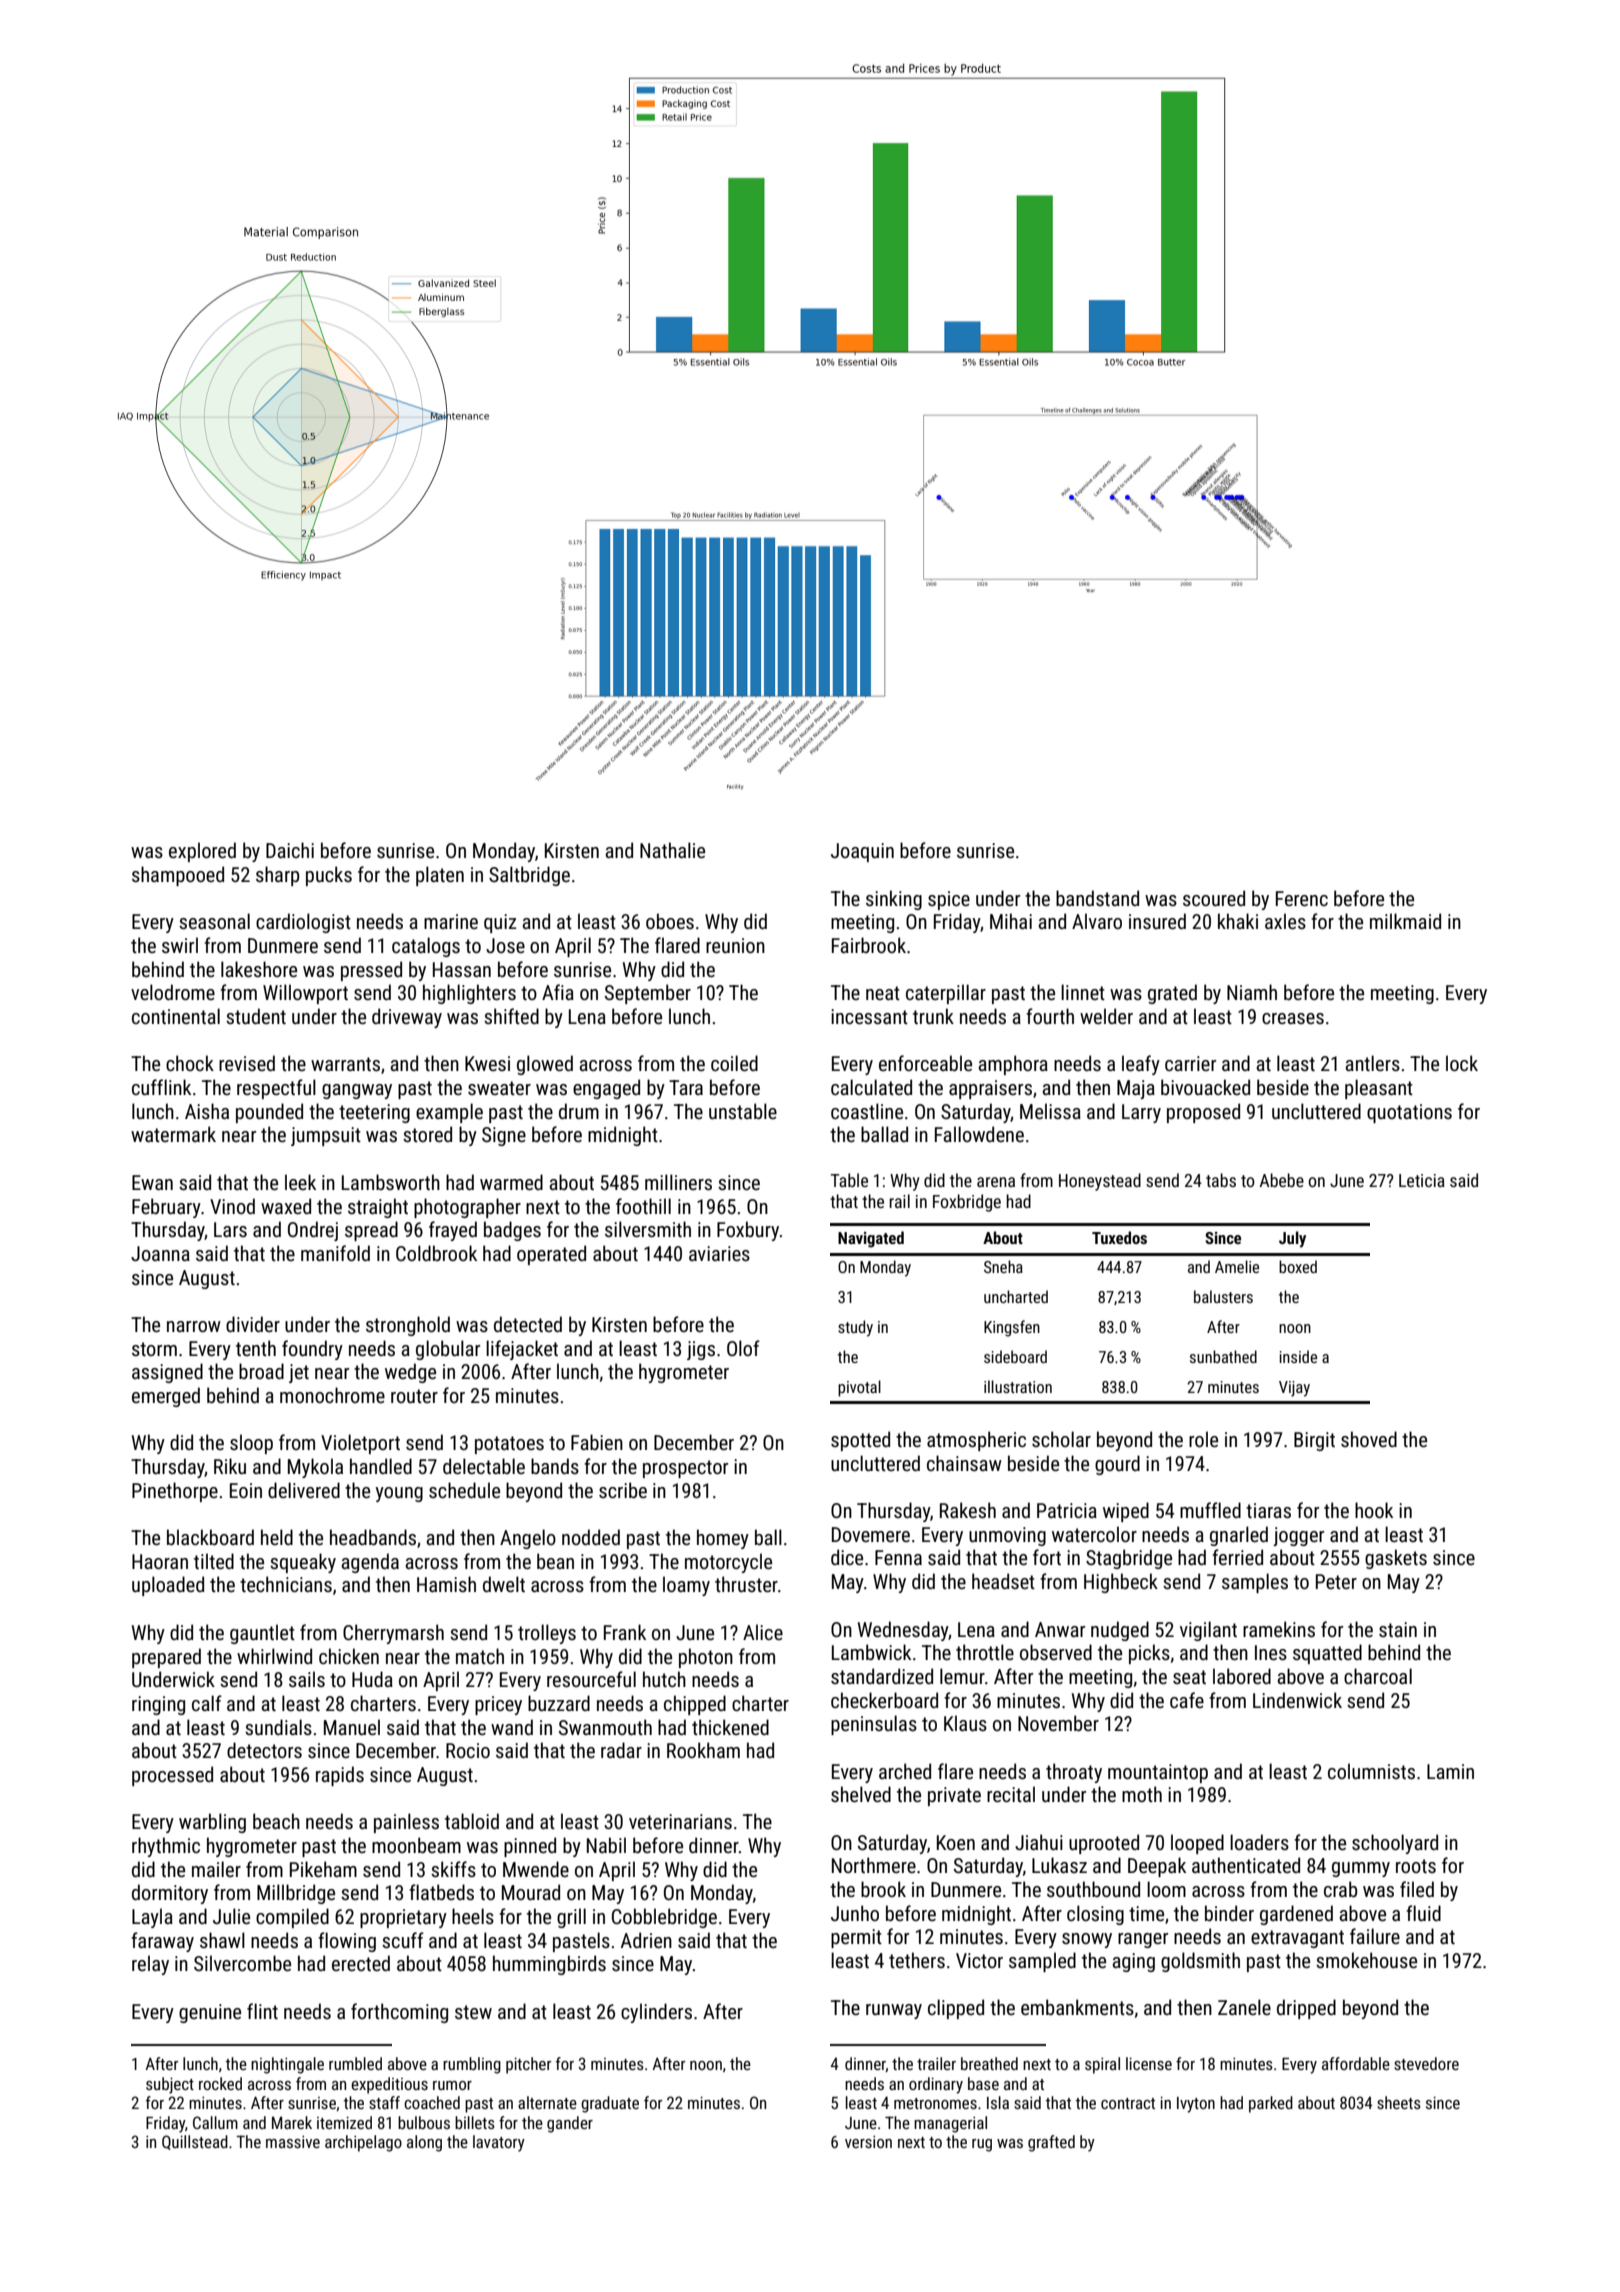 The width and height of the page is (1620, 2292). What do you see at coordinates (862, 852) in the page?
I see `Joaquin` at bounding box center [862, 852].
